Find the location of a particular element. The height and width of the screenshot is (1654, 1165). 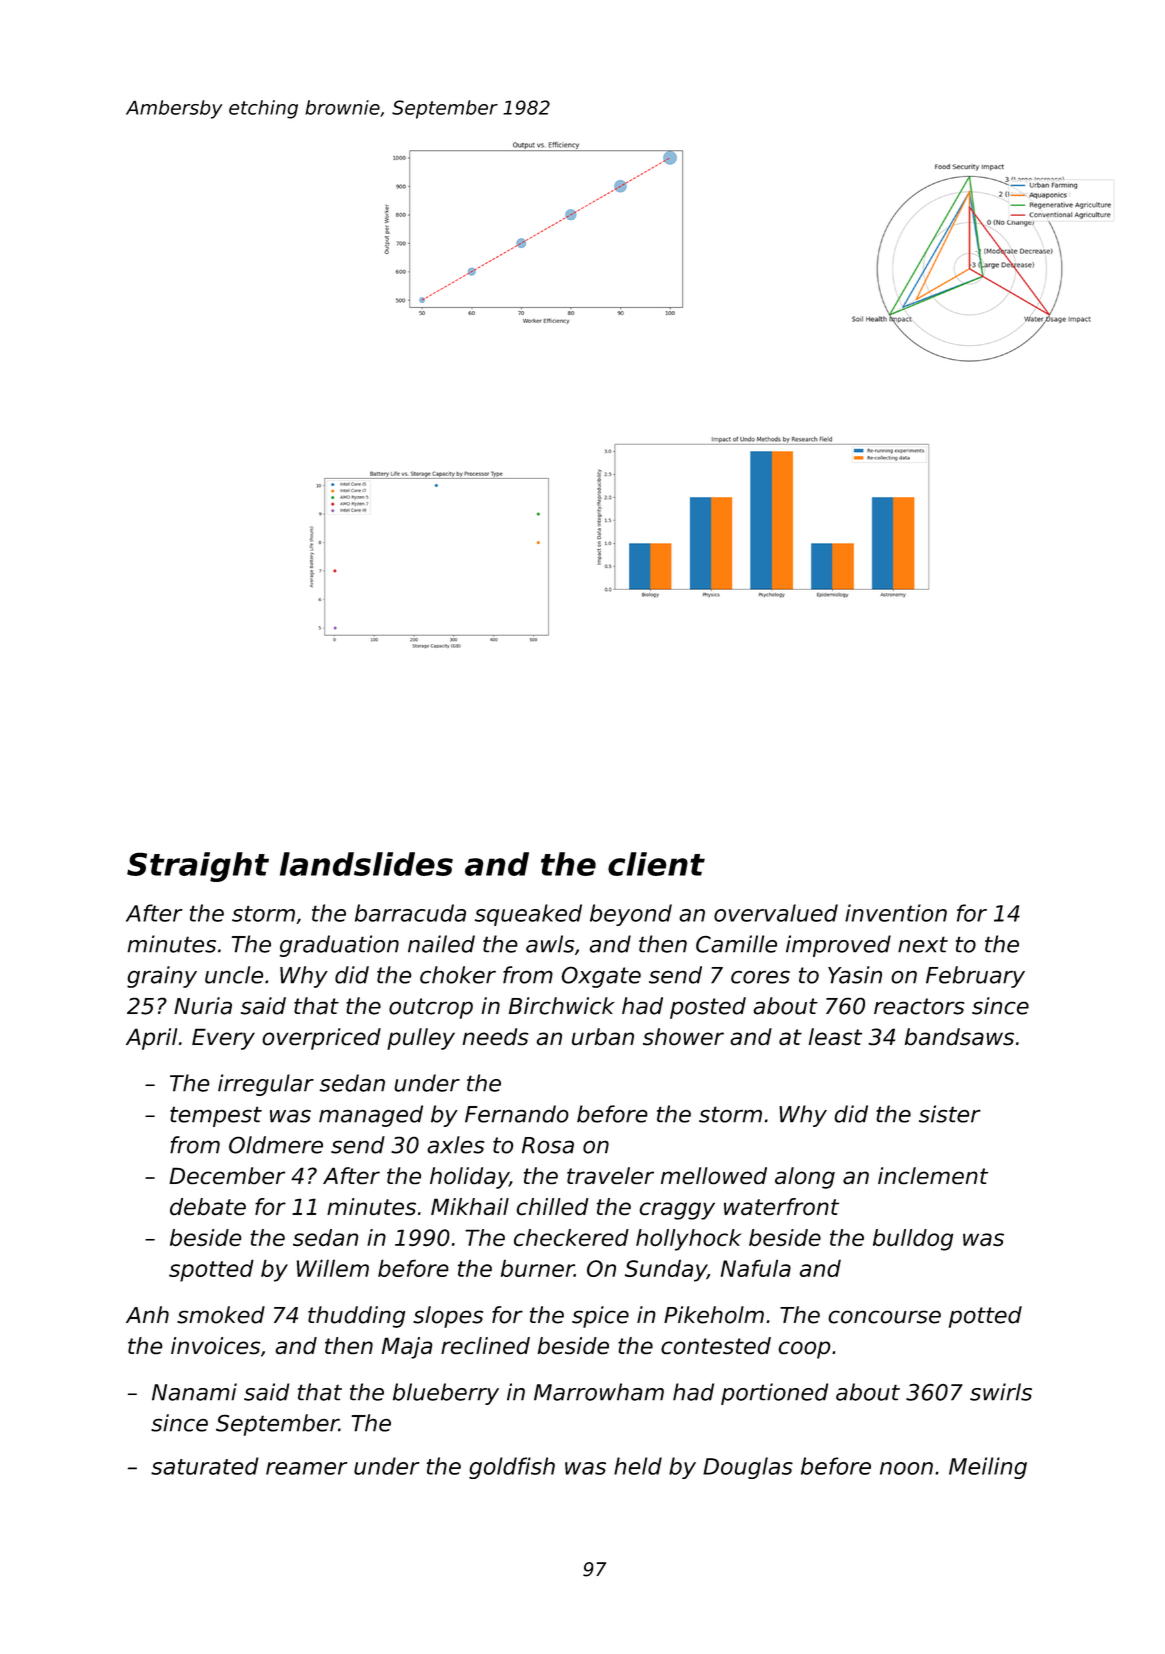

Anh is located at coordinates (147, 1314).
